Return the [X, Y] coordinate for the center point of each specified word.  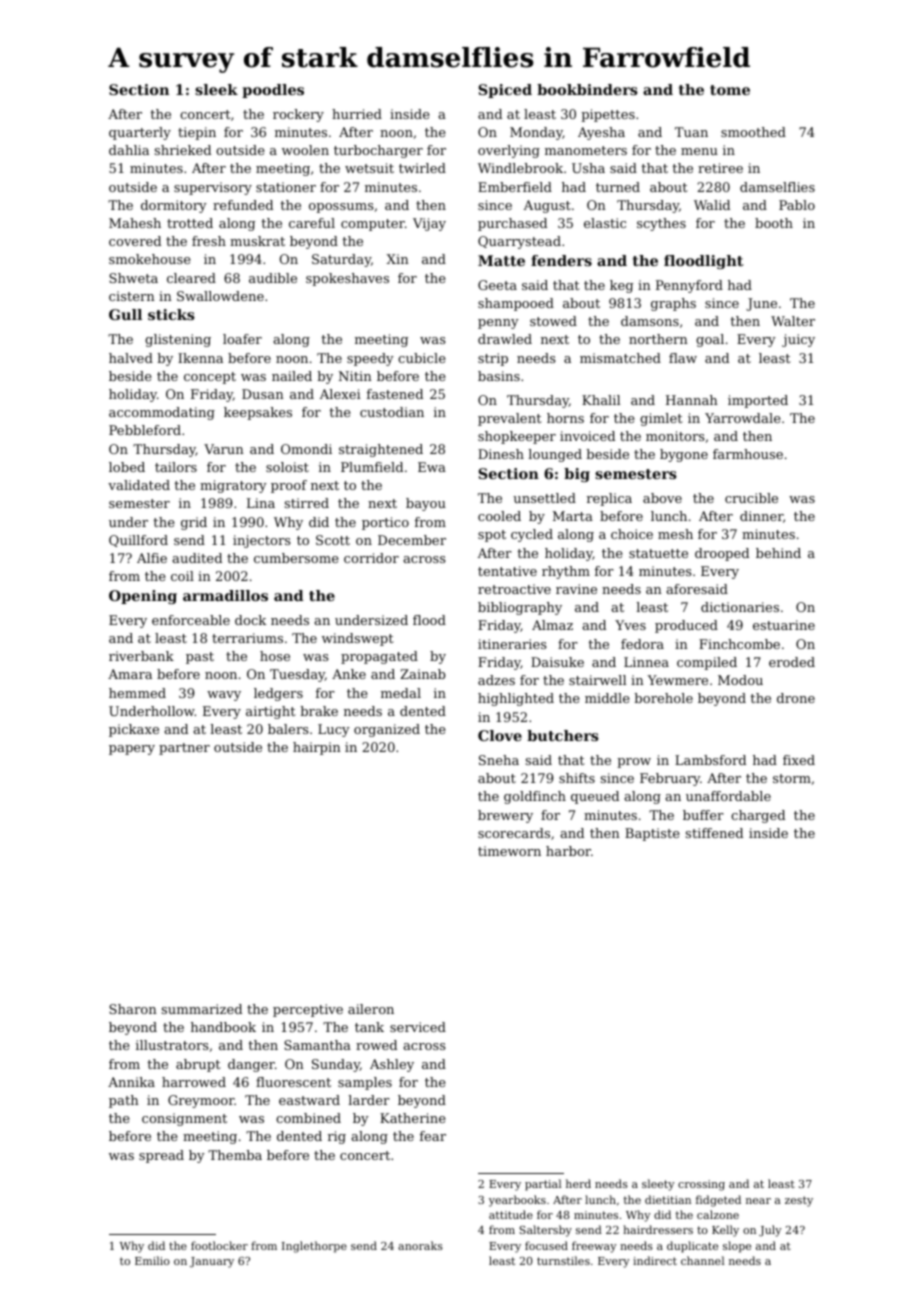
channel [703, 1260]
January [212, 1262]
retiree [720, 168]
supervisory [213, 188]
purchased [512, 224]
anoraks [420, 1245]
